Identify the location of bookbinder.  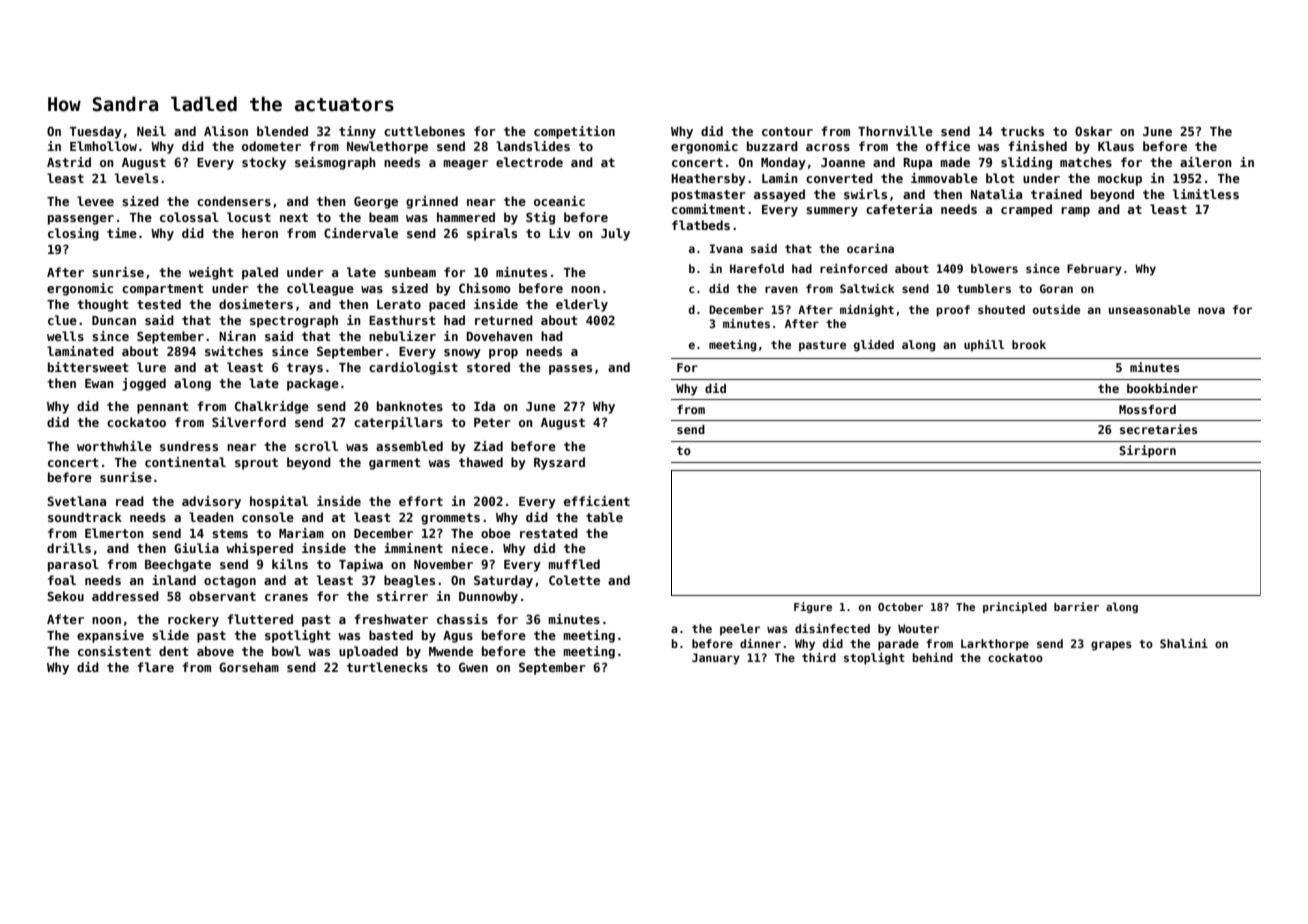
(1162, 388).
